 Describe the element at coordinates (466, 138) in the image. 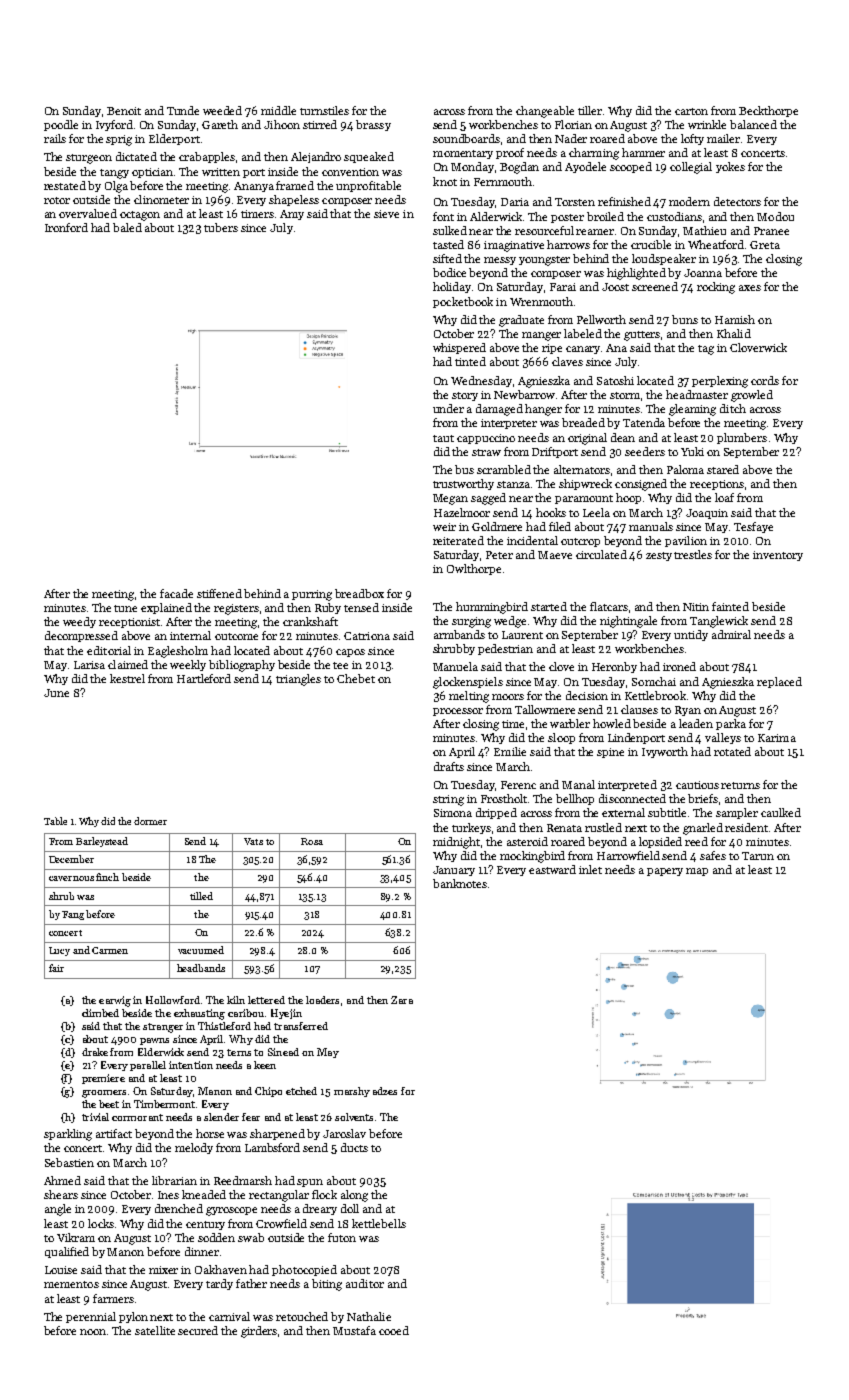

I see `soundboards` at that location.
